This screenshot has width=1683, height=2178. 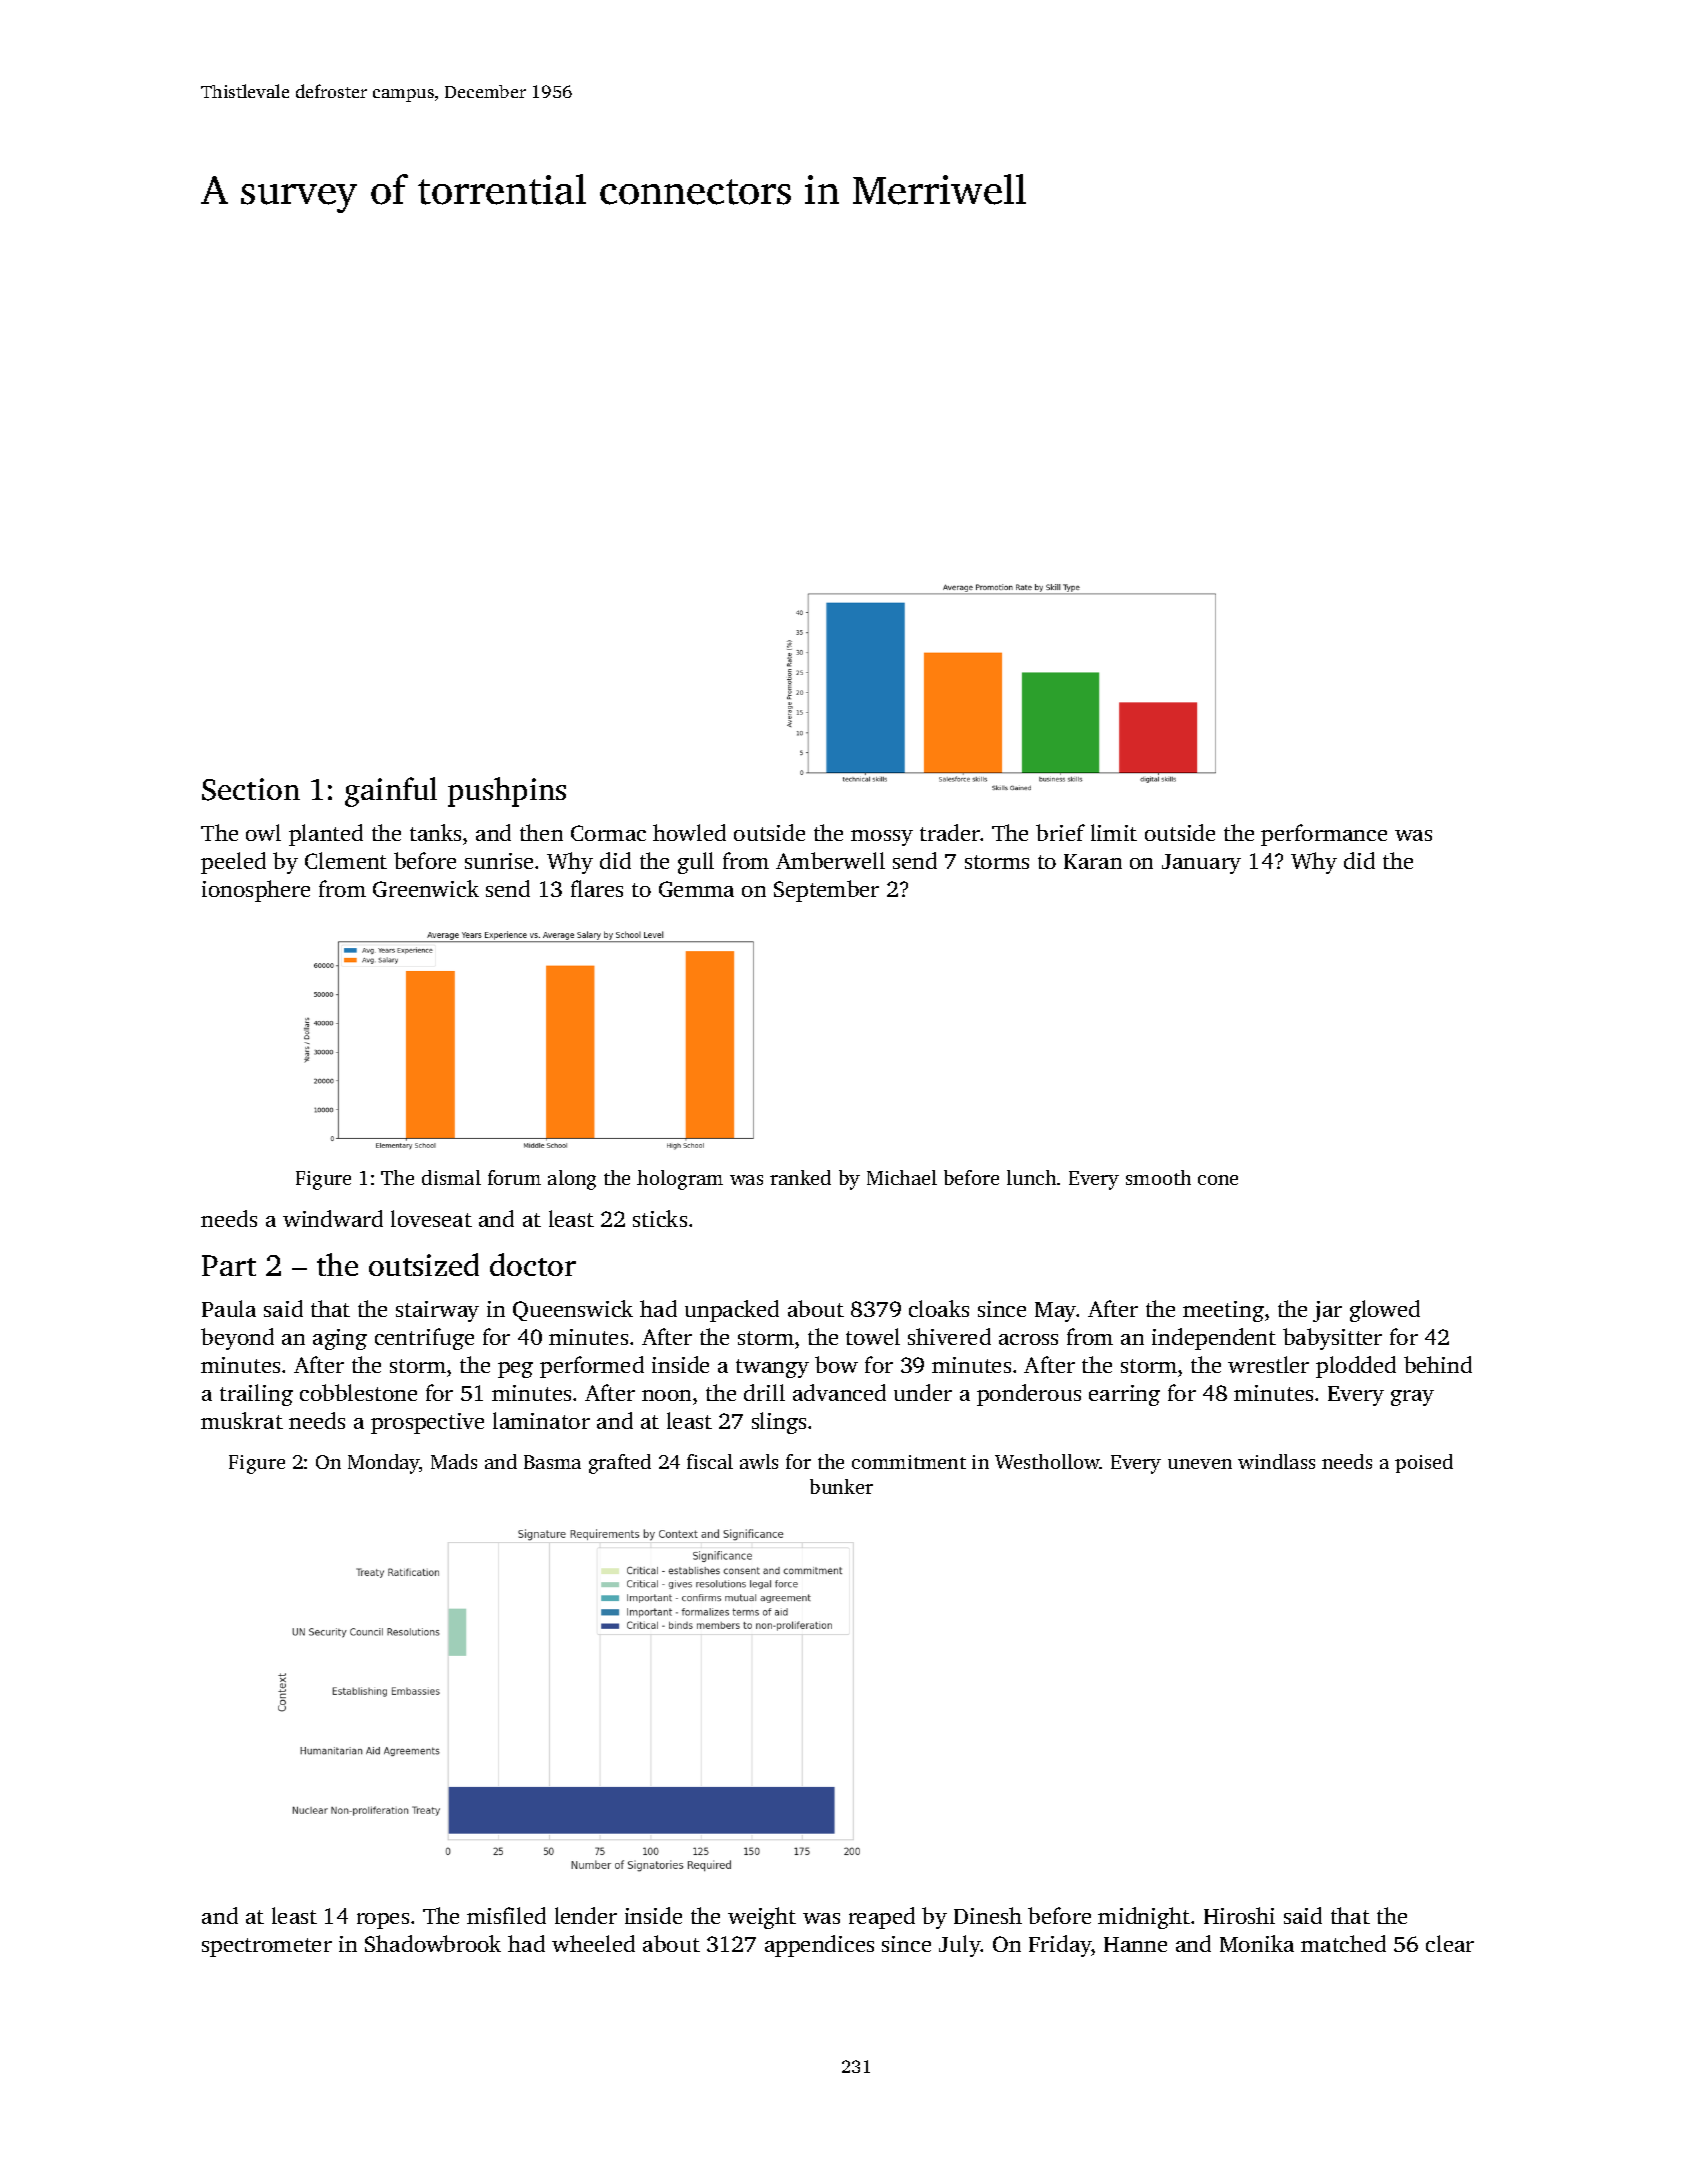 What do you see at coordinates (597, 888) in the screenshot?
I see `flares` at bounding box center [597, 888].
